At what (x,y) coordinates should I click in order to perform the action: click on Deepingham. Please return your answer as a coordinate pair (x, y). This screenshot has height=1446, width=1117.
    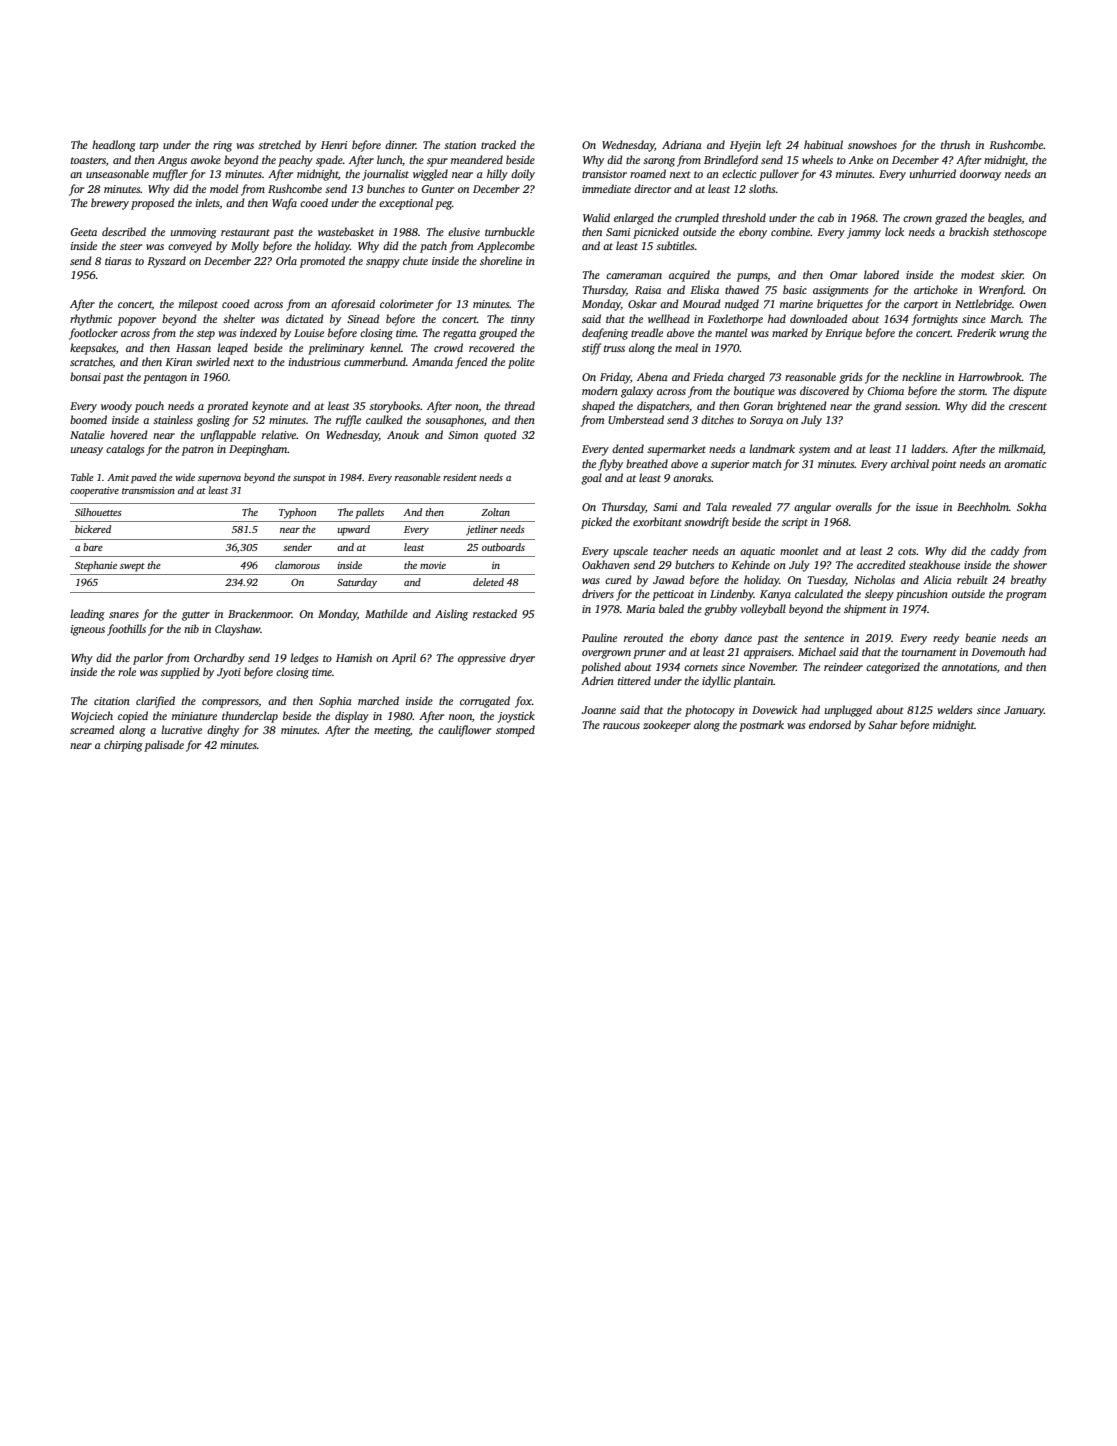
    Looking at the image, I should click on (258, 450).
